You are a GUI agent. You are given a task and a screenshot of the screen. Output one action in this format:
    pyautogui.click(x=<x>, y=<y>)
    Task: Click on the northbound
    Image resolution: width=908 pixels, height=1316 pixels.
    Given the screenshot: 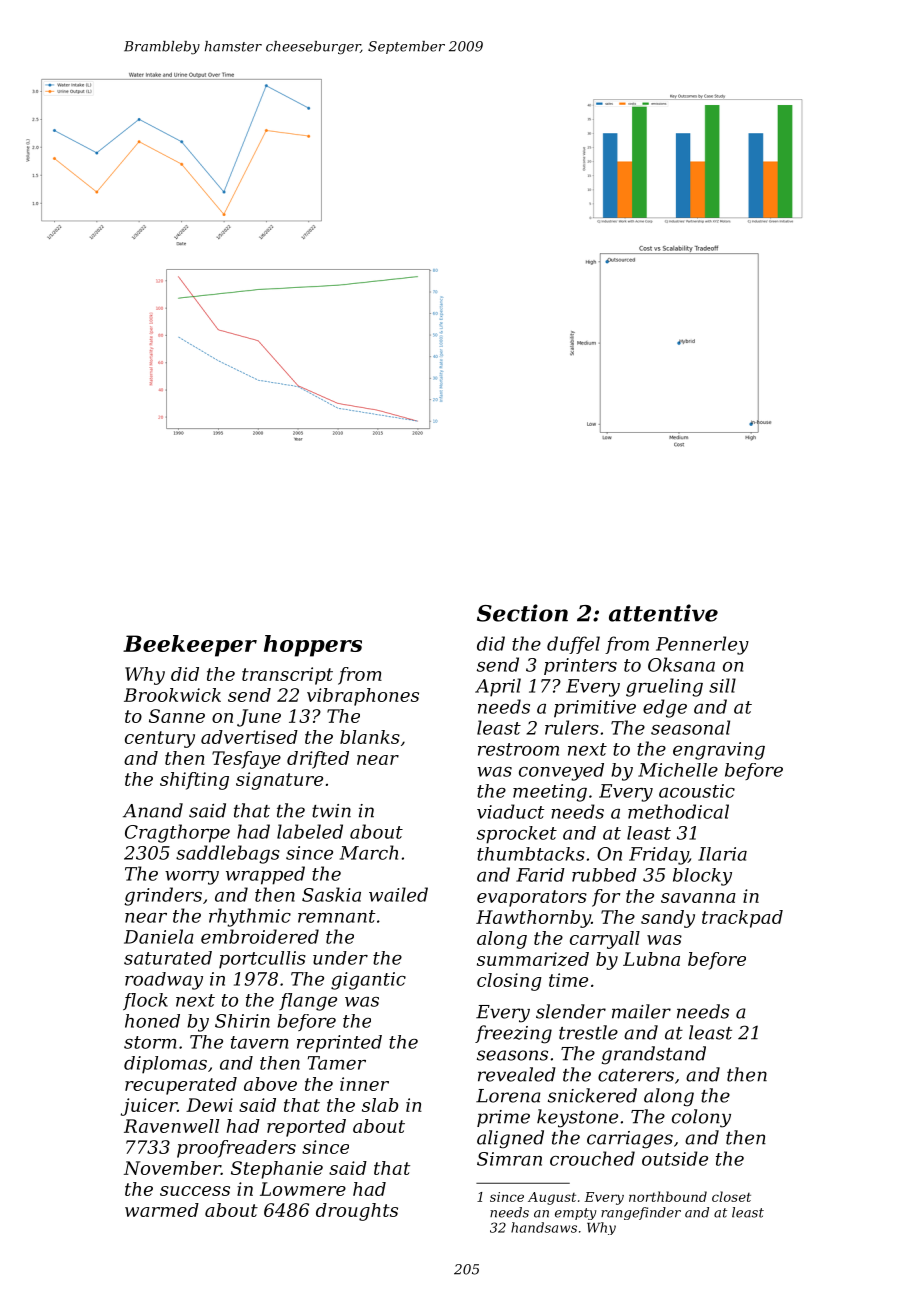 What is the action you would take?
    pyautogui.click(x=668, y=1196)
